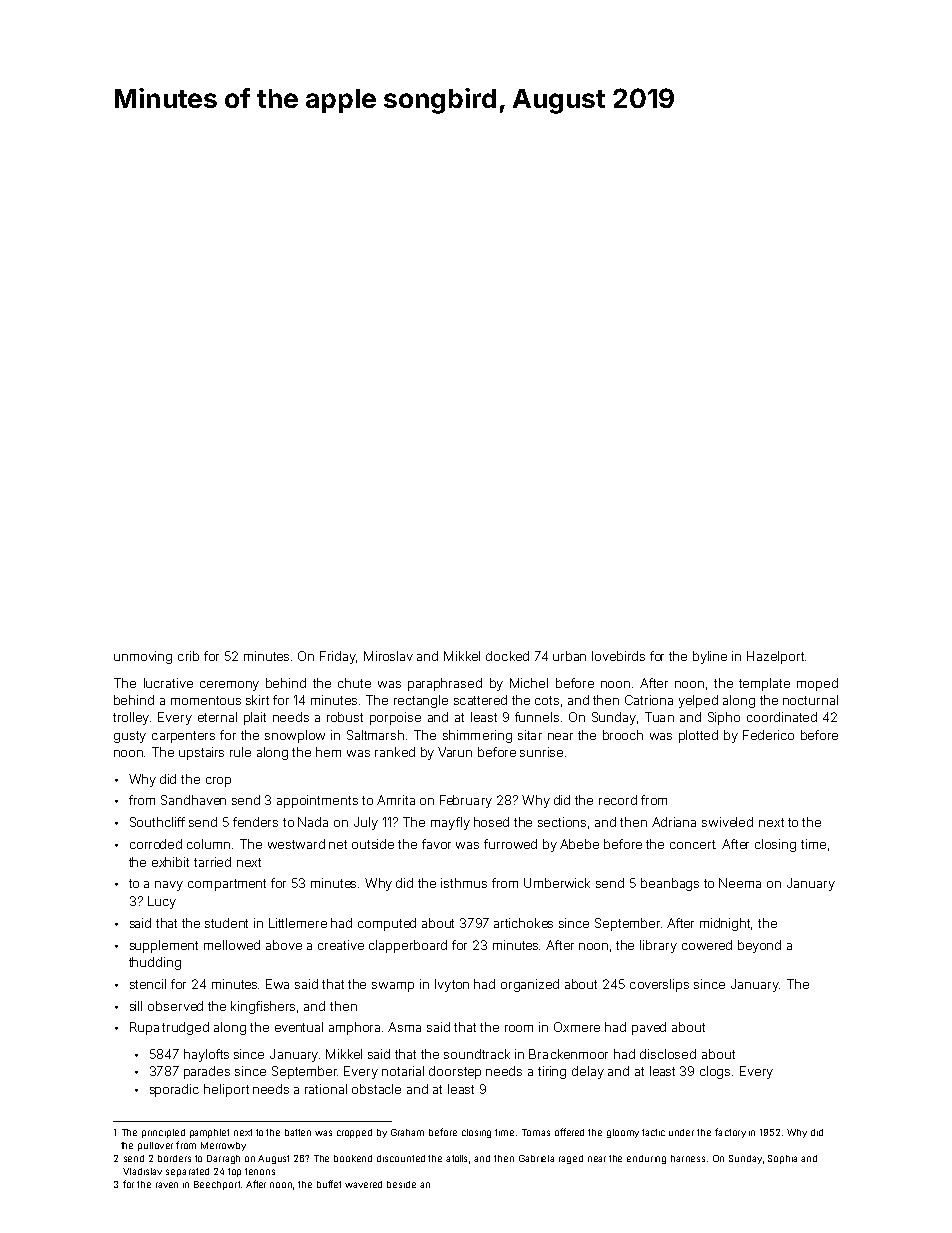 The width and height of the screenshot is (952, 1233). I want to click on fenders, so click(255, 822).
